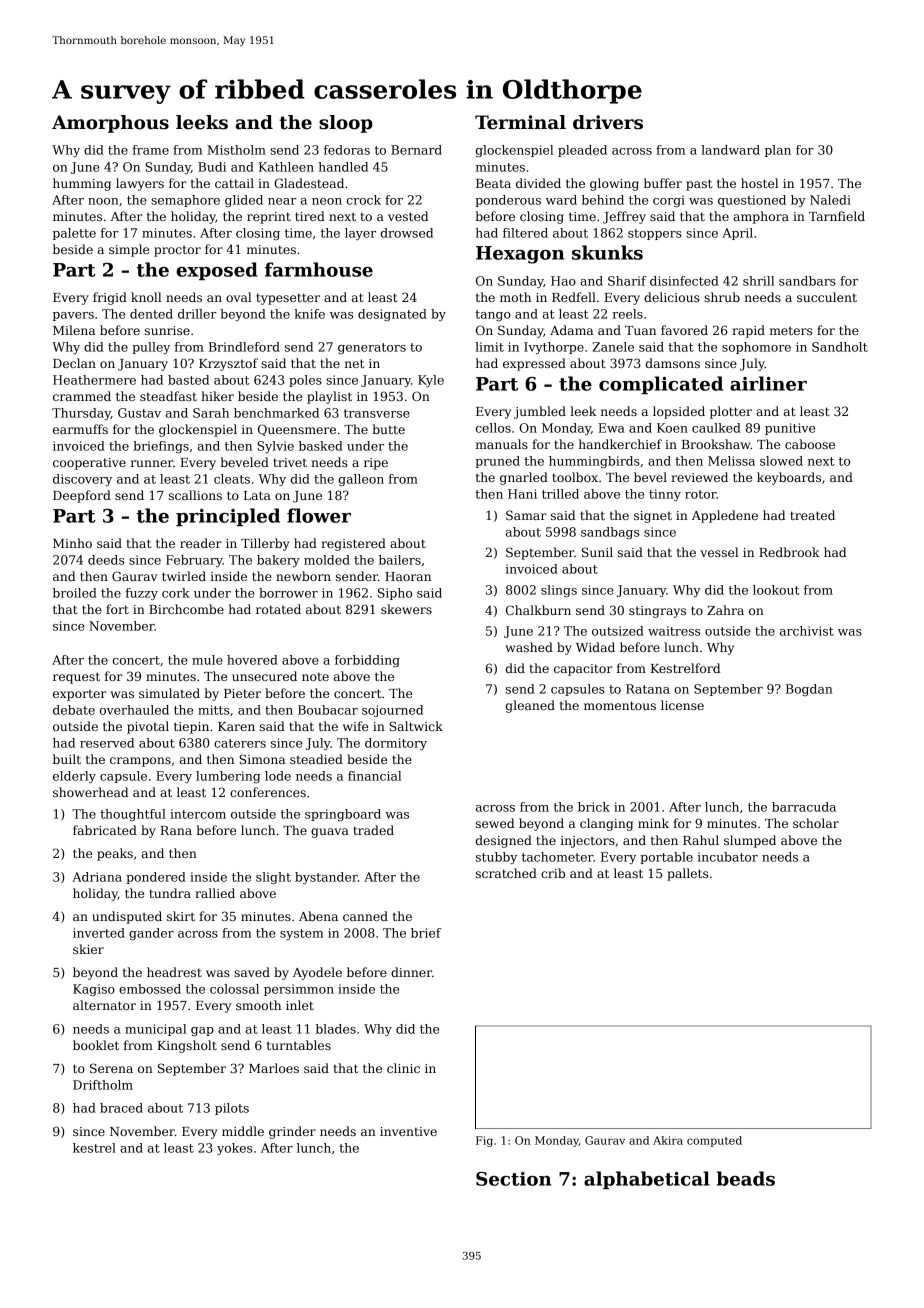 The width and height of the screenshot is (924, 1308). Describe the element at coordinates (506, 873) in the screenshot. I see `scratched` at that location.
